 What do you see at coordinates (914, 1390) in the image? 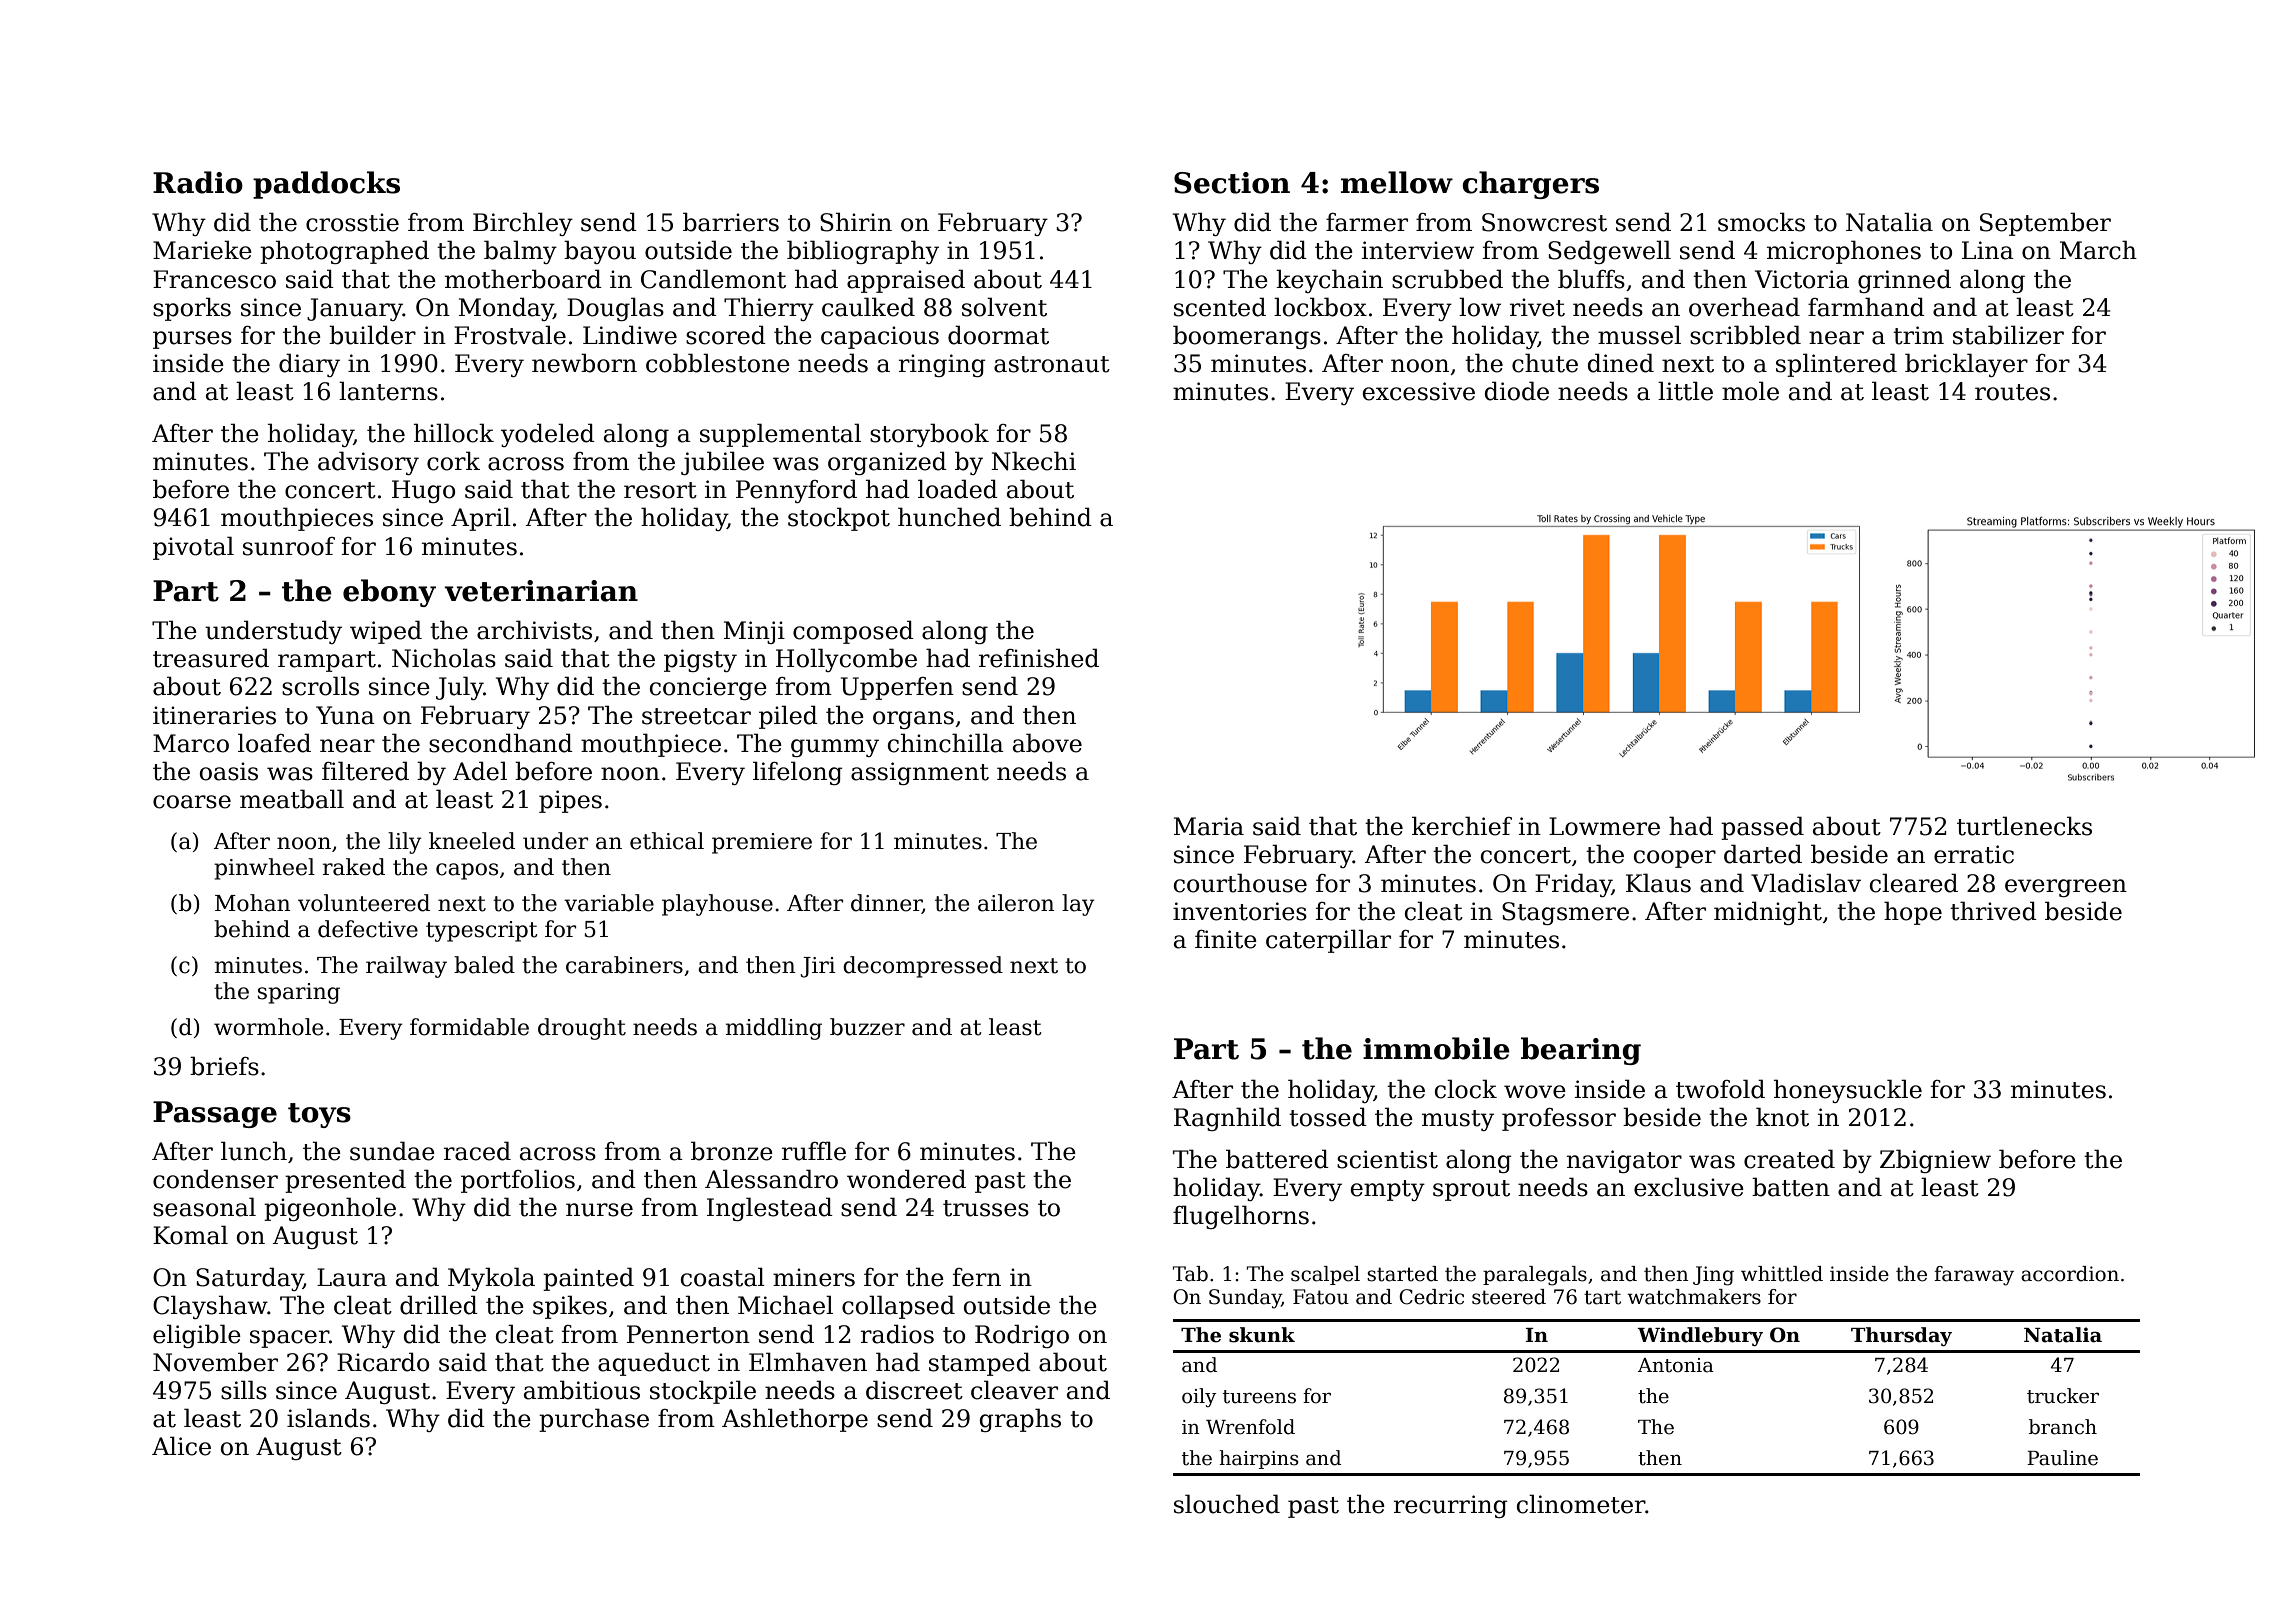
I see `discreet` at bounding box center [914, 1390].
